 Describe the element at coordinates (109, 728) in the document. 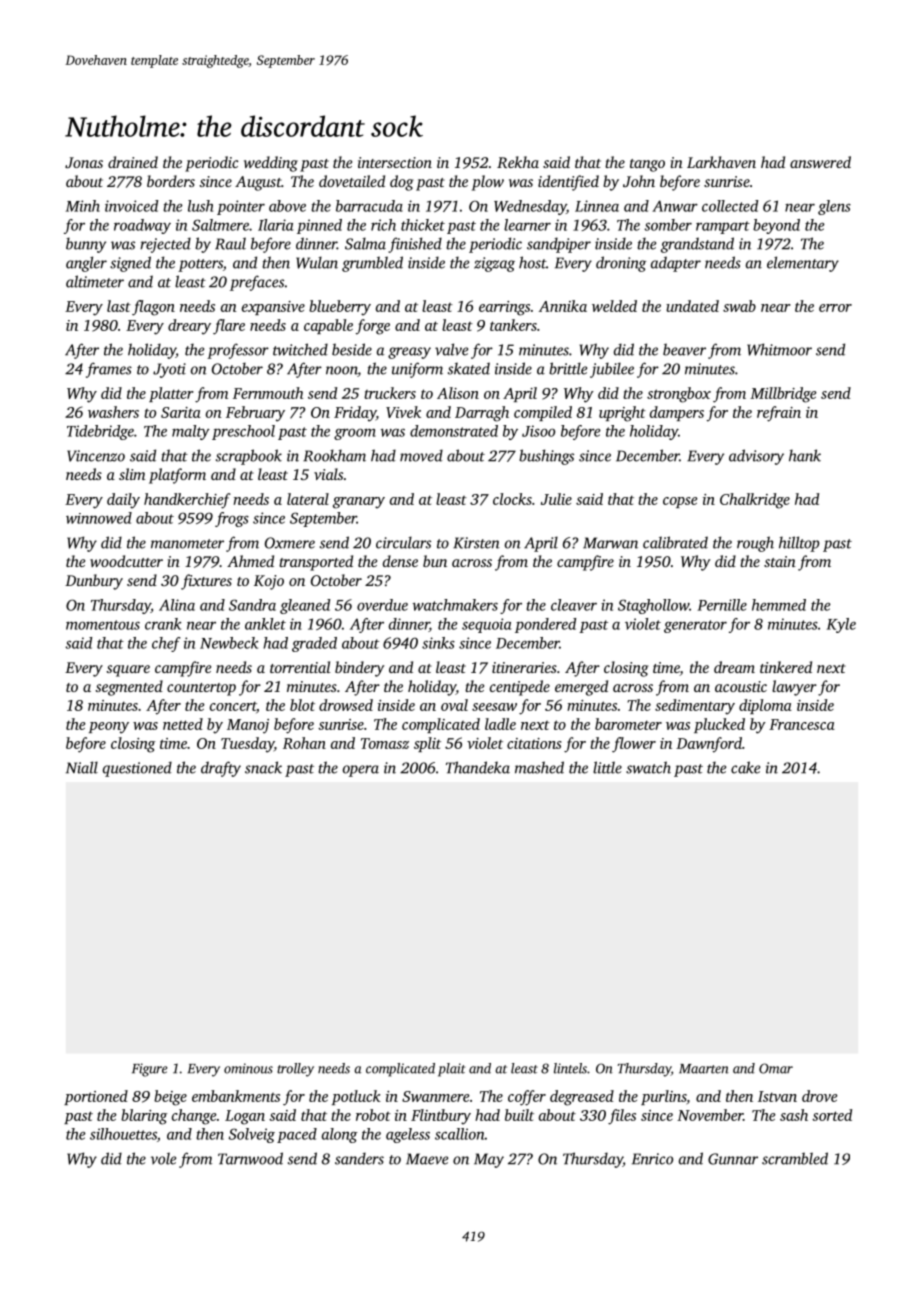

I see `peony` at that location.
